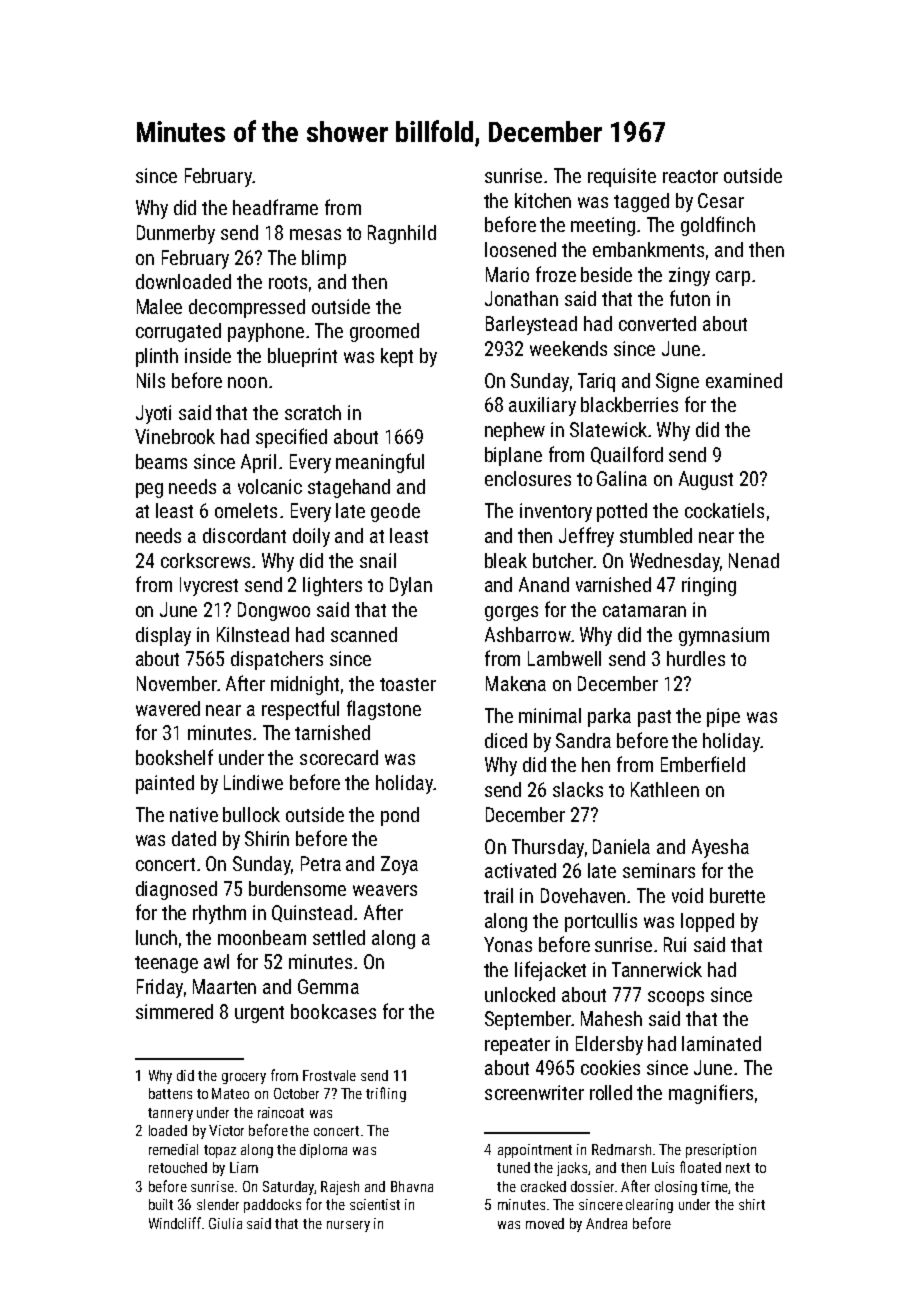 Image resolution: width=924 pixels, height=1311 pixels. Describe the element at coordinates (378, 560) in the screenshot. I see `snail` at that location.
